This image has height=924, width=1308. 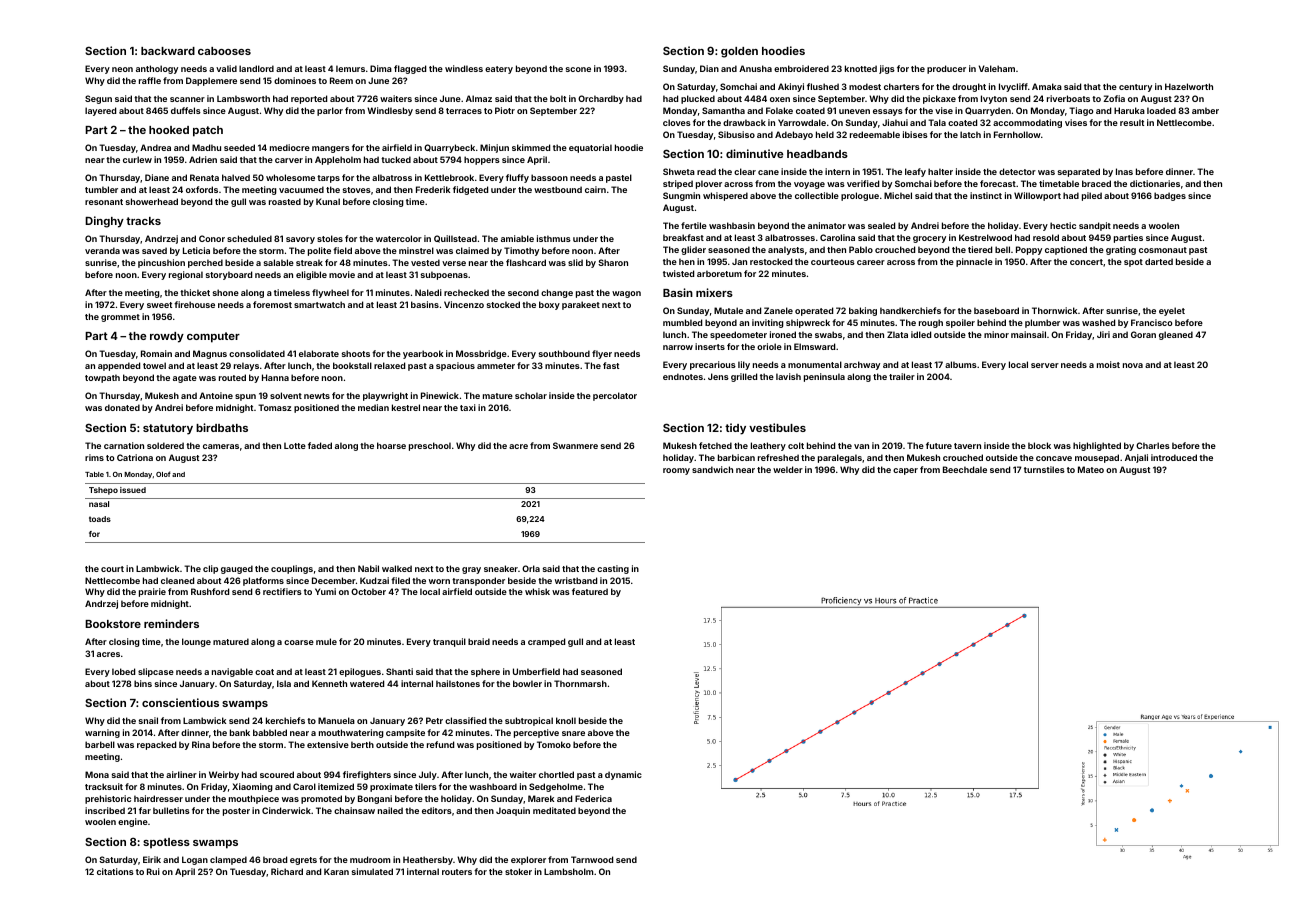 I want to click on taxi, so click(x=468, y=407).
